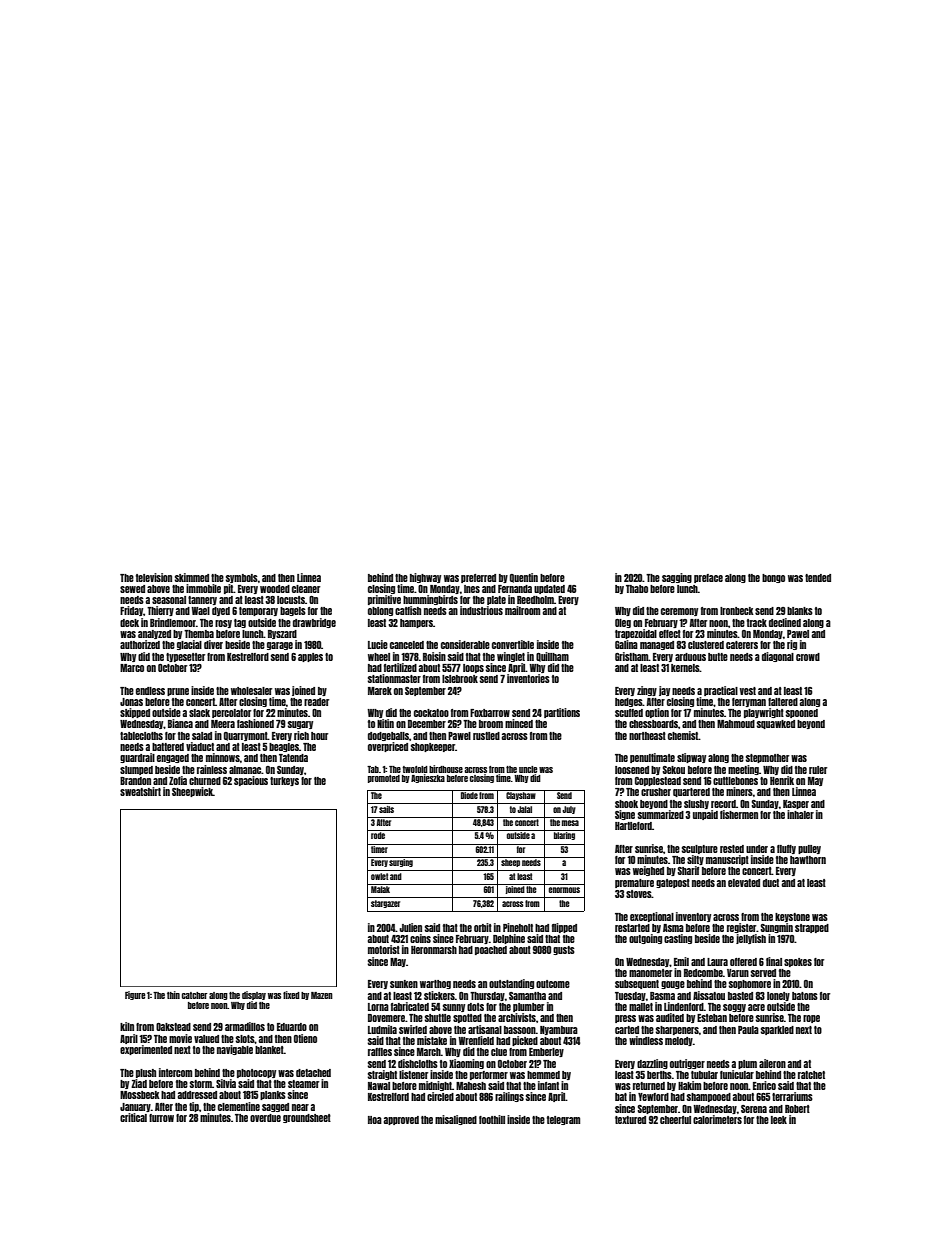 This screenshot has width=952, height=1233. Describe the element at coordinates (490, 713) in the screenshot. I see `Foxbarrow` at that location.
